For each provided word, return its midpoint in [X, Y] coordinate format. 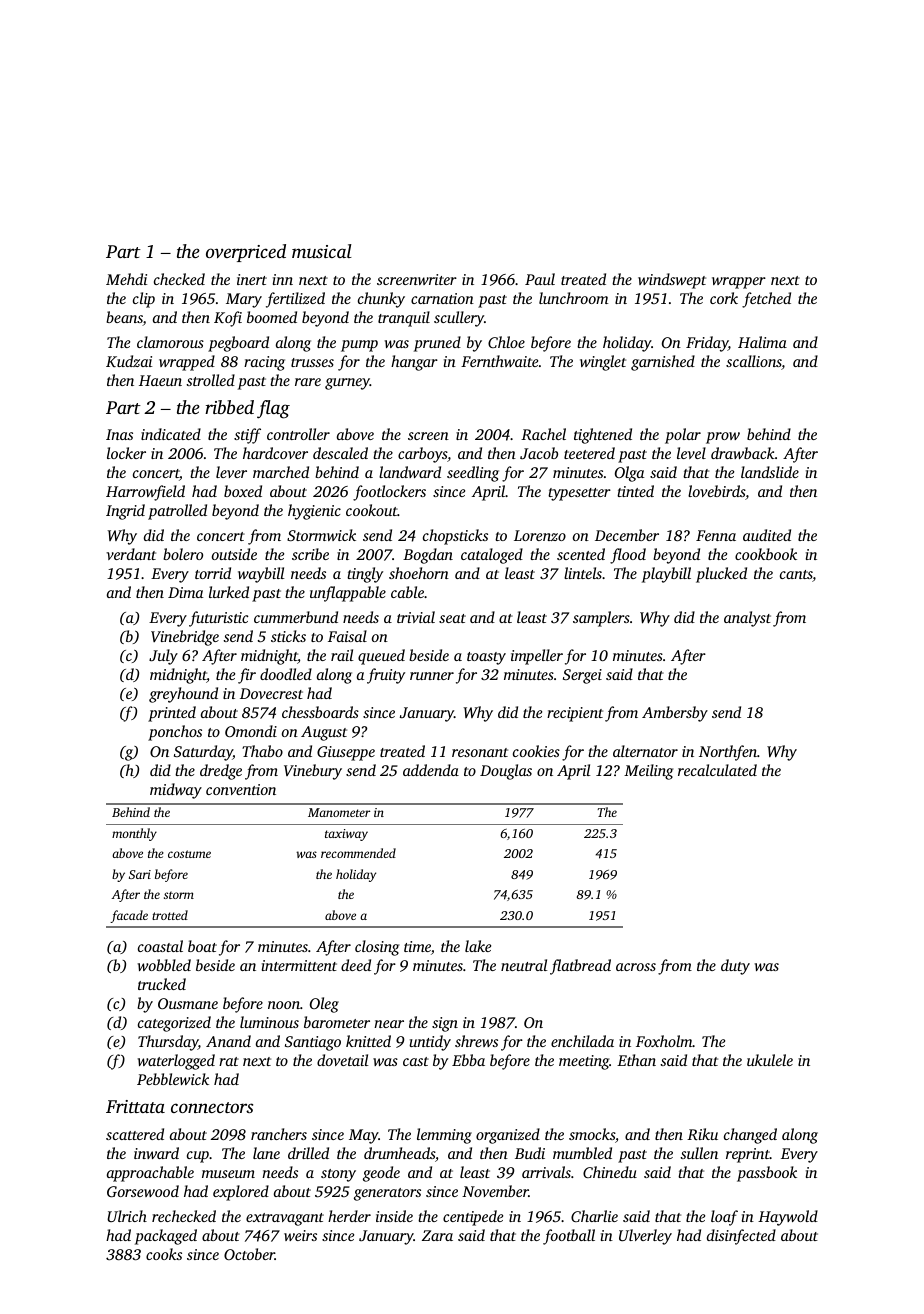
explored [241, 1193]
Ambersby [675, 714]
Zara [437, 1235]
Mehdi [126, 279]
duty [735, 967]
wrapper [739, 283]
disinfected [741, 1237]
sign [445, 1024]
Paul [540, 279]
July [163, 657]
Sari [140, 874]
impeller [537, 657]
